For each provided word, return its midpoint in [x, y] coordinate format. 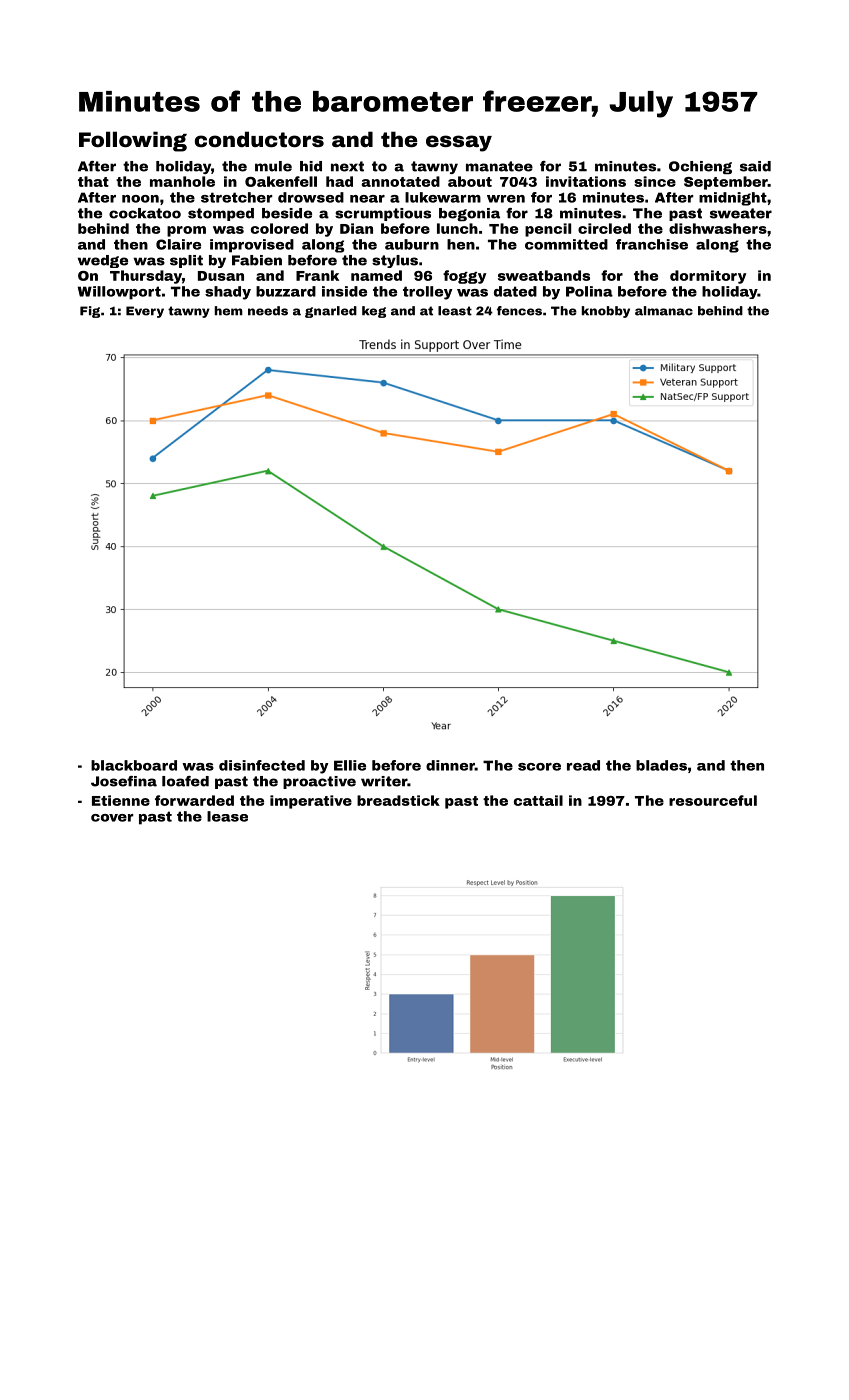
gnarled [331, 312]
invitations [586, 181]
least [455, 311]
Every [145, 312]
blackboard [134, 765]
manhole [182, 181]
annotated [400, 181]
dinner [450, 765]
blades [661, 765]
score [539, 767]
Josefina [124, 781]
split [186, 261]
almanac [664, 311]
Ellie [350, 765]
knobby [605, 312]
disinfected [262, 765]
